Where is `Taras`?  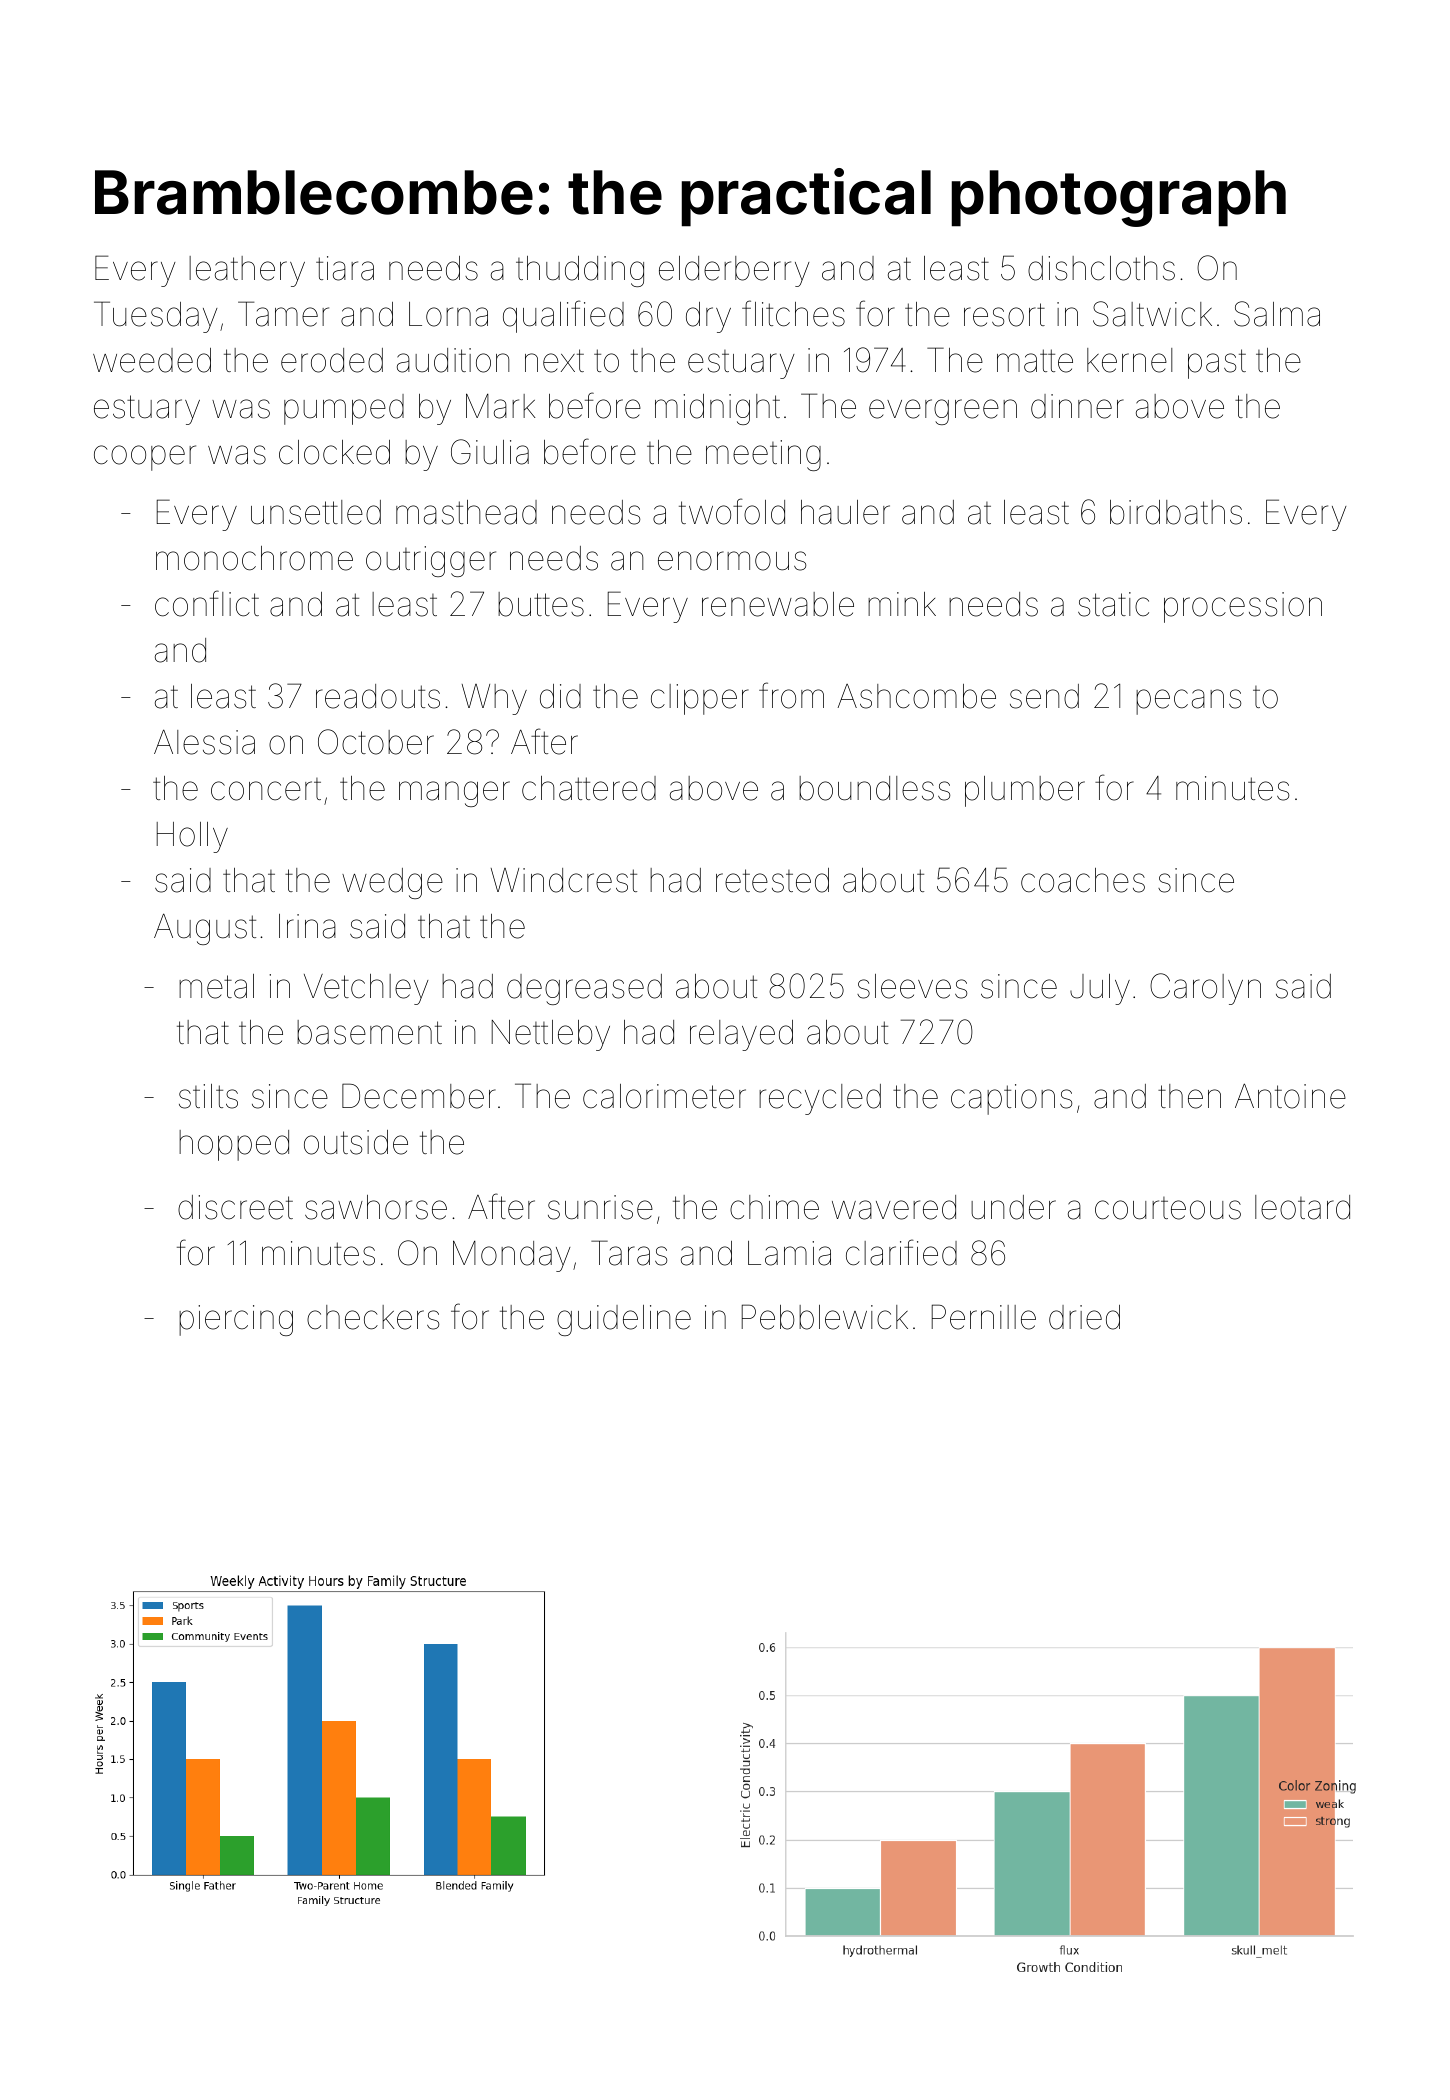
Taras is located at coordinates (629, 1253).
